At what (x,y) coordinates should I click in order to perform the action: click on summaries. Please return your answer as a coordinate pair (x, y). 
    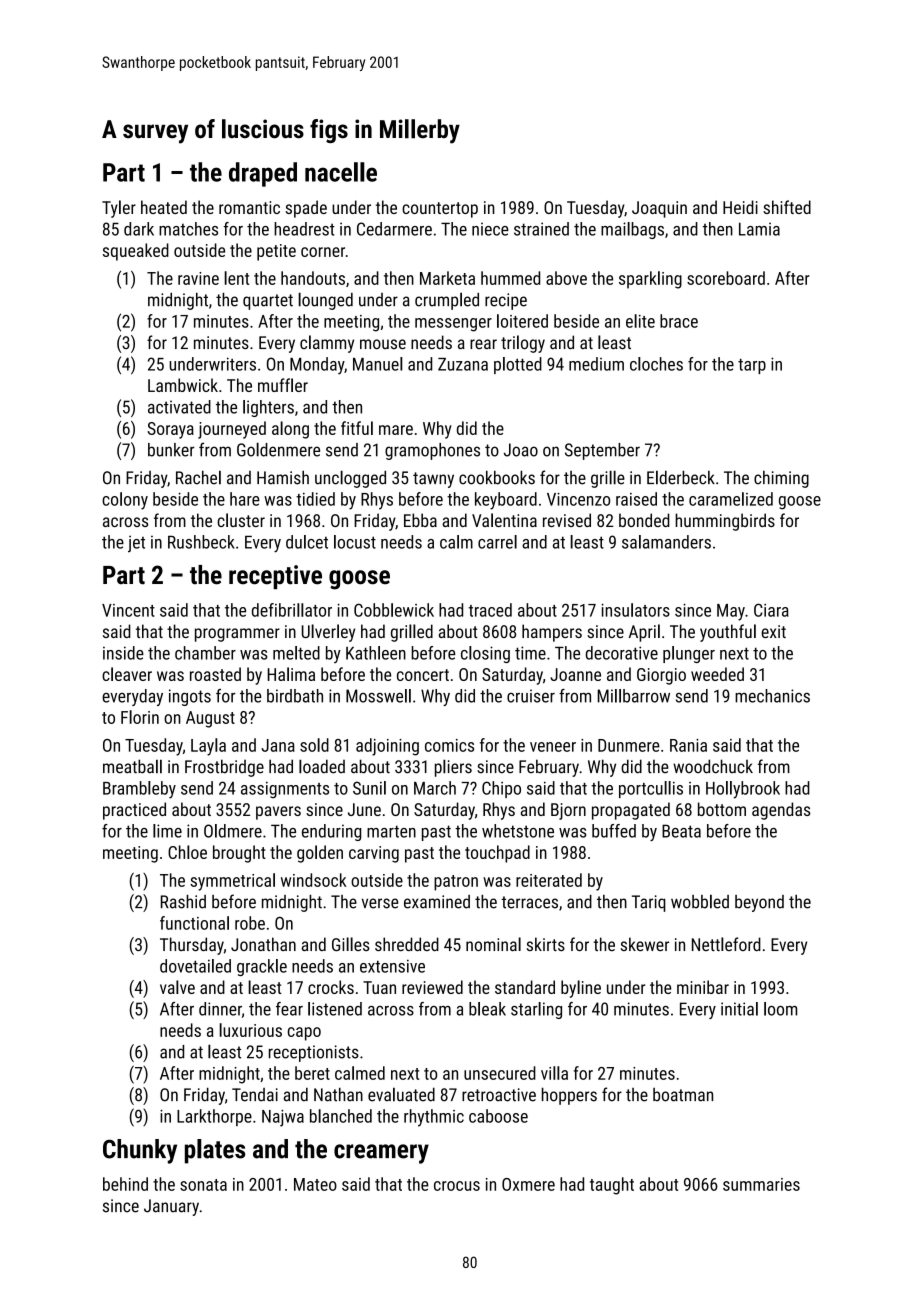
    Looking at the image, I should click on (761, 1184).
